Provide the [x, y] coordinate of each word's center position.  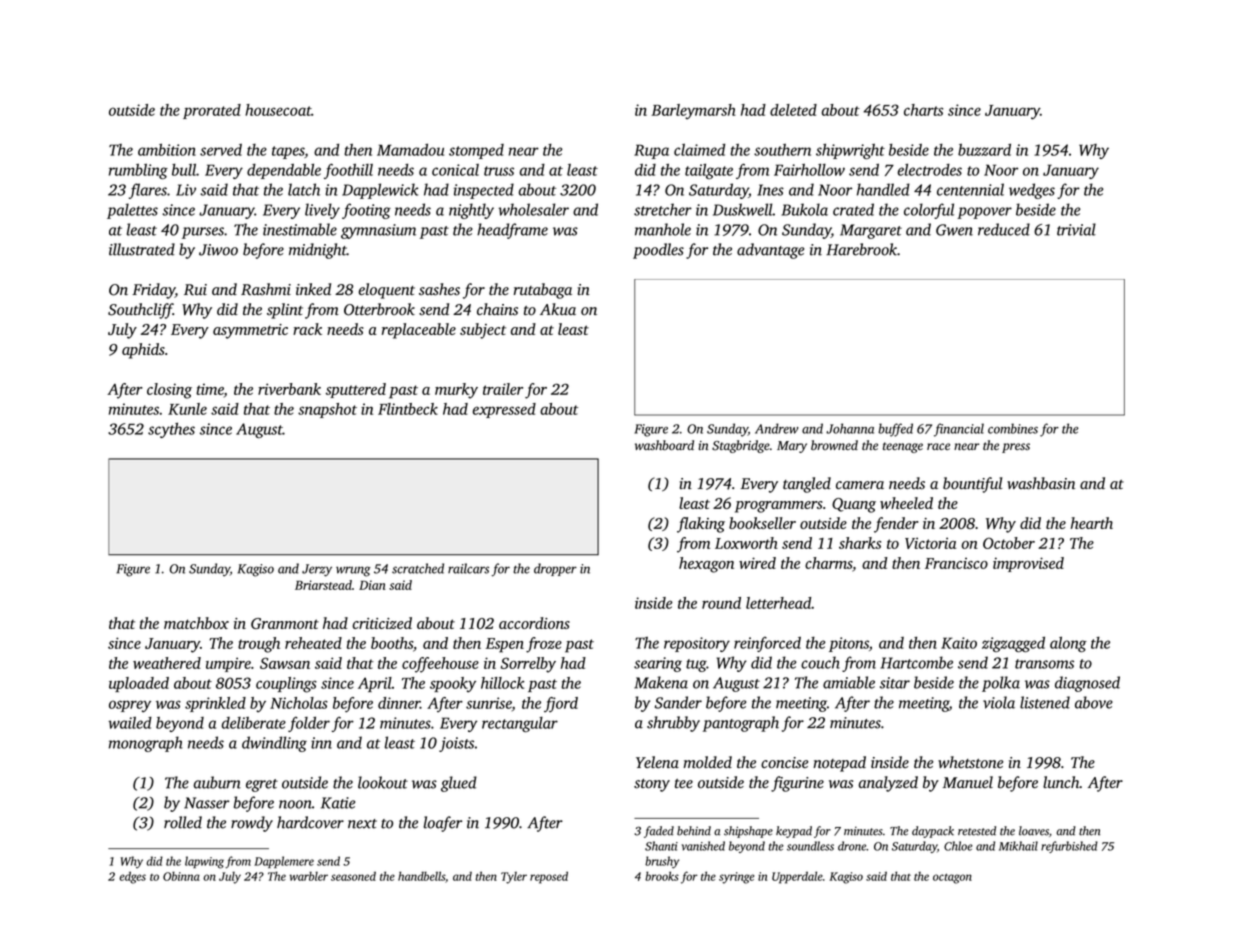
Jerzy [317, 570]
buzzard [984, 150]
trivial [1076, 229]
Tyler [514, 878]
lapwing [204, 862]
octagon [952, 878]
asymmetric [250, 331]
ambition [167, 149]
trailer [503, 389]
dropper [555, 569]
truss [499, 171]
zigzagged [1013, 644]
